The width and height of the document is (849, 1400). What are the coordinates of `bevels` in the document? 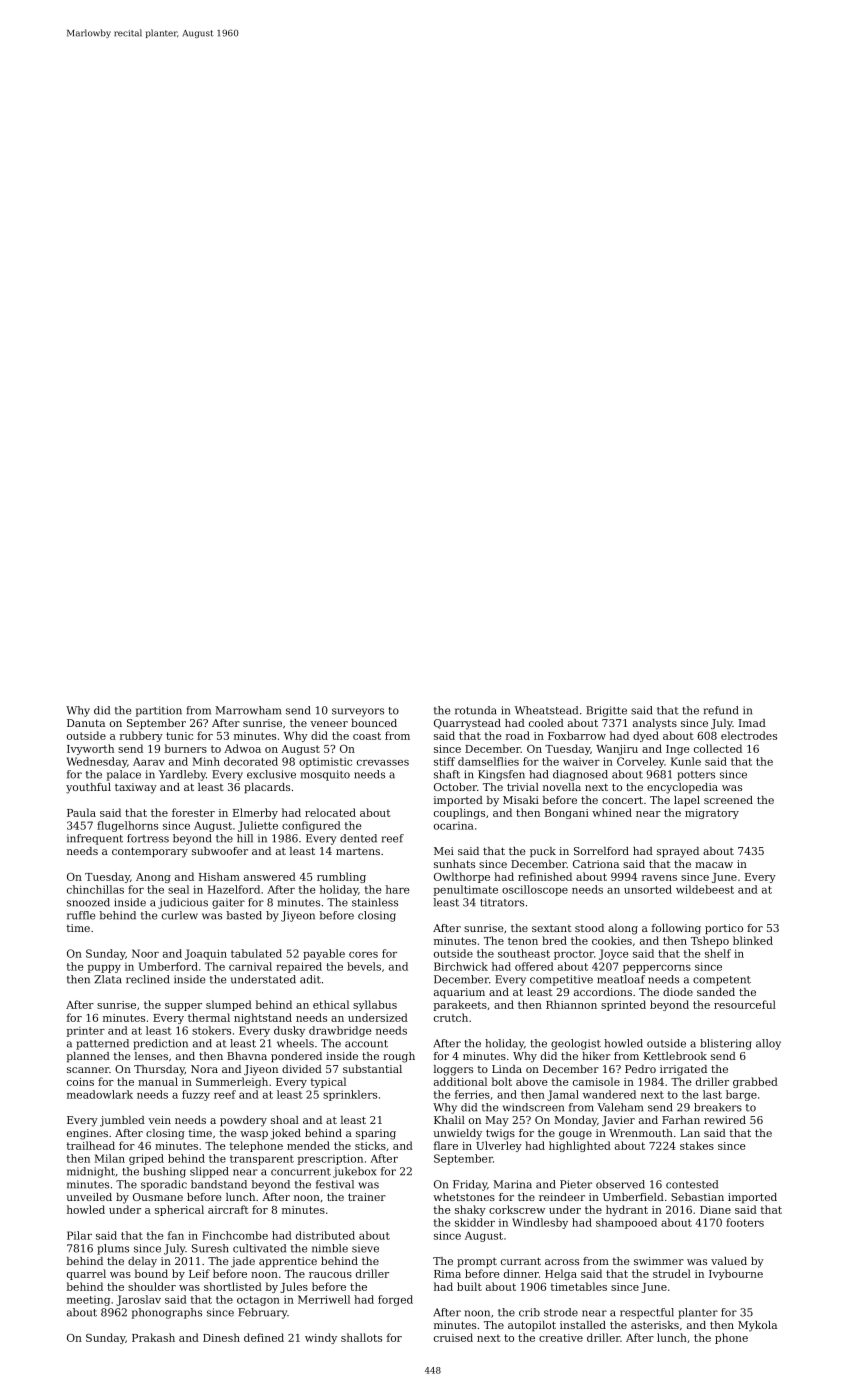 It's located at (364, 966).
